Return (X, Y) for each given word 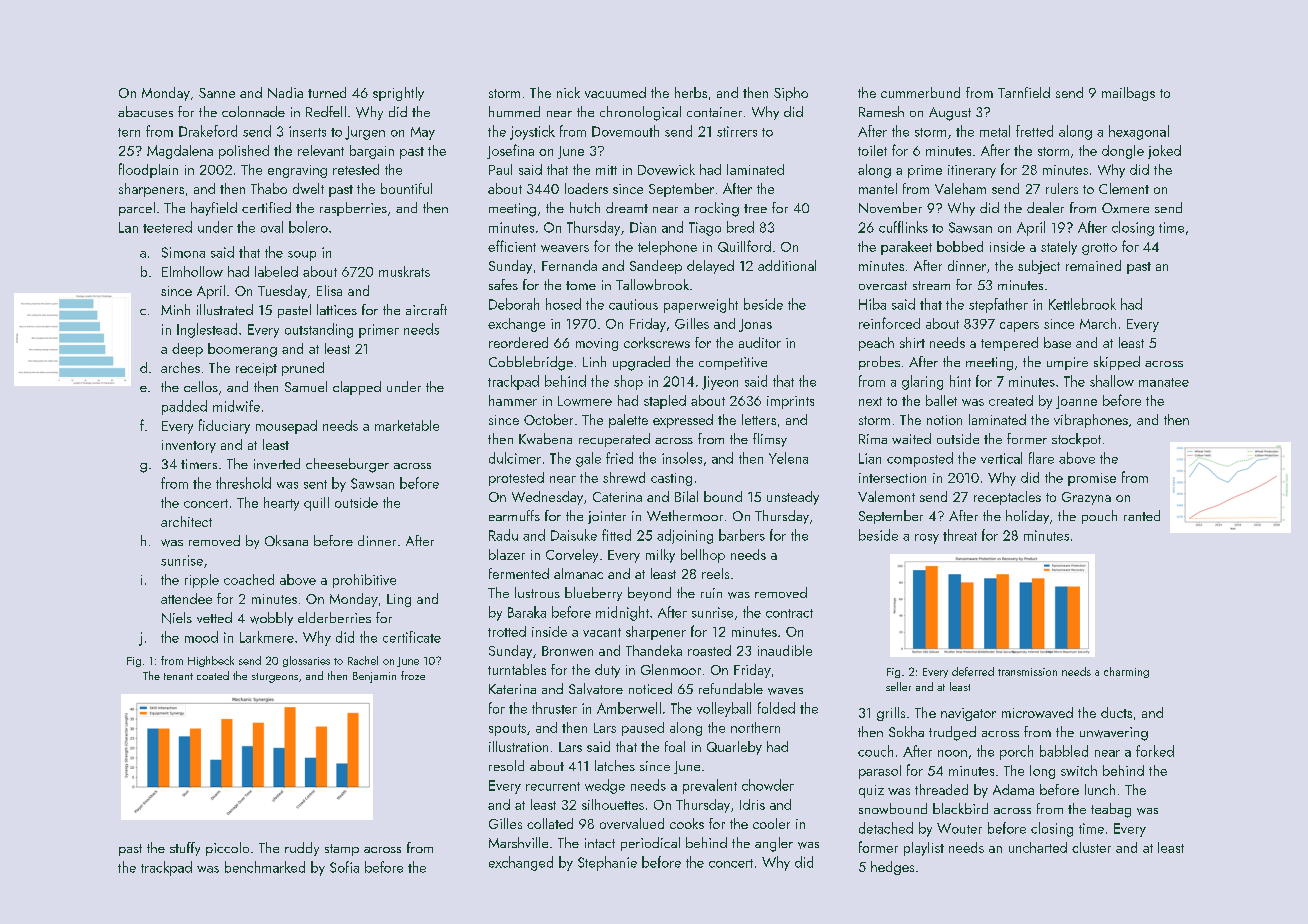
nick (568, 92)
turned (327, 92)
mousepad (286, 427)
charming (1126, 672)
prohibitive (364, 581)
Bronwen (567, 651)
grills (891, 714)
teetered (167, 227)
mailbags (1128, 94)
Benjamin (374, 677)
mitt (606, 170)
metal (995, 131)
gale (588, 459)
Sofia (344, 867)
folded (776, 708)
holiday (1027, 517)
